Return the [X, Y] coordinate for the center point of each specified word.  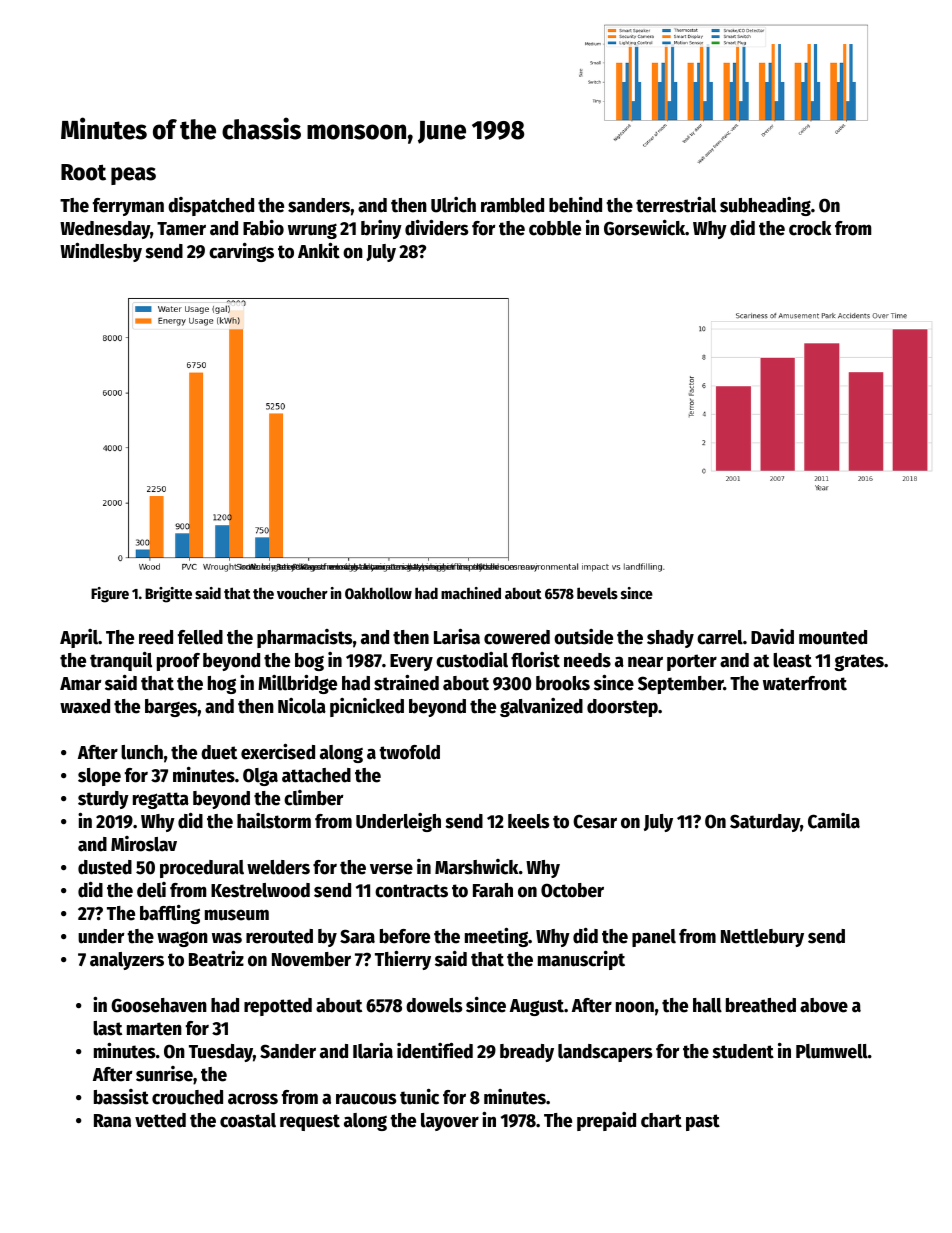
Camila [834, 821]
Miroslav [144, 844]
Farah [493, 890]
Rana [112, 1121]
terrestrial [676, 205]
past [703, 1122]
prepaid [606, 1121]
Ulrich [453, 205]
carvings [241, 252]
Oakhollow [378, 593]
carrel [720, 637]
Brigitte [168, 595]
